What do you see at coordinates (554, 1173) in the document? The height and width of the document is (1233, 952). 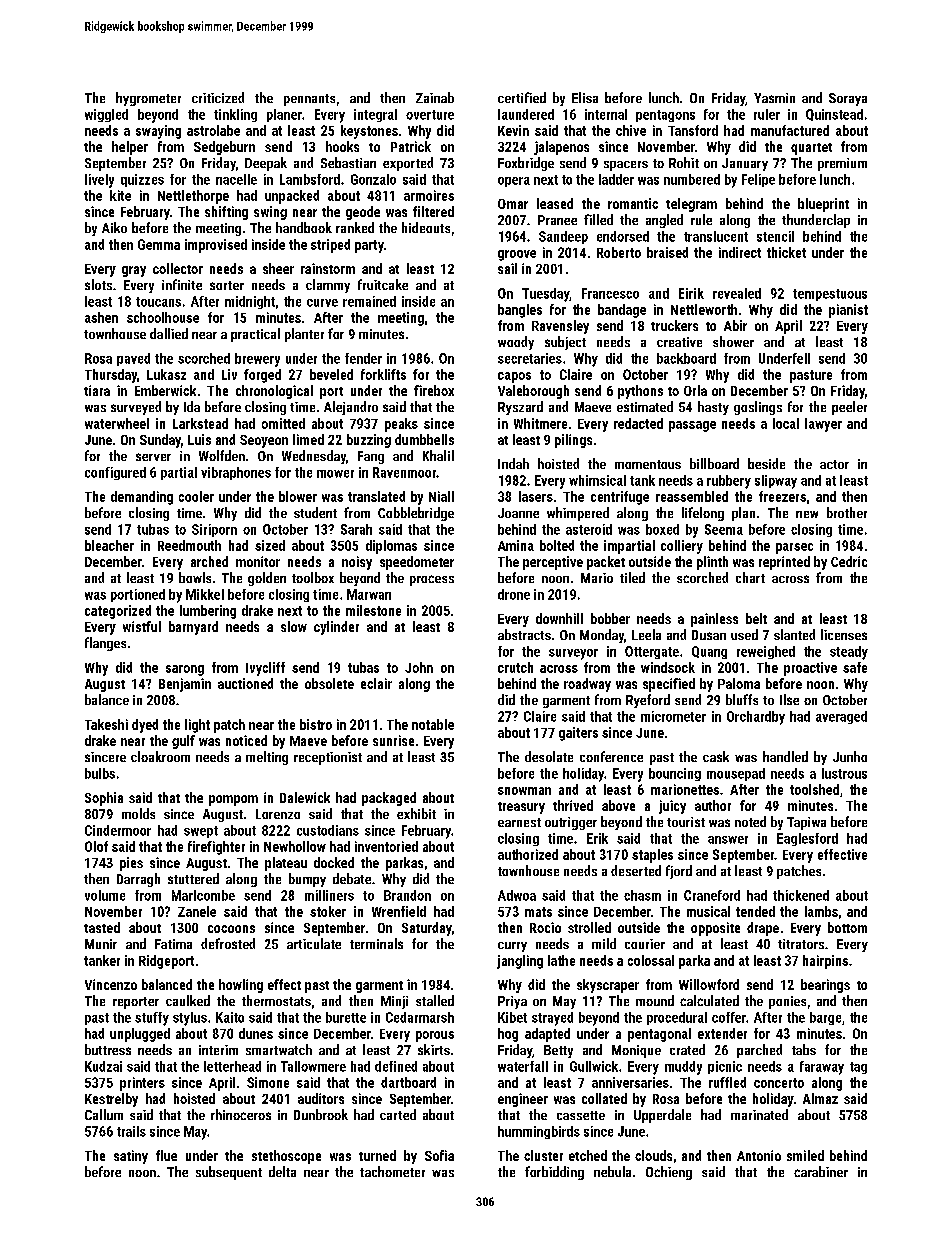 I see `forbidding` at bounding box center [554, 1173].
